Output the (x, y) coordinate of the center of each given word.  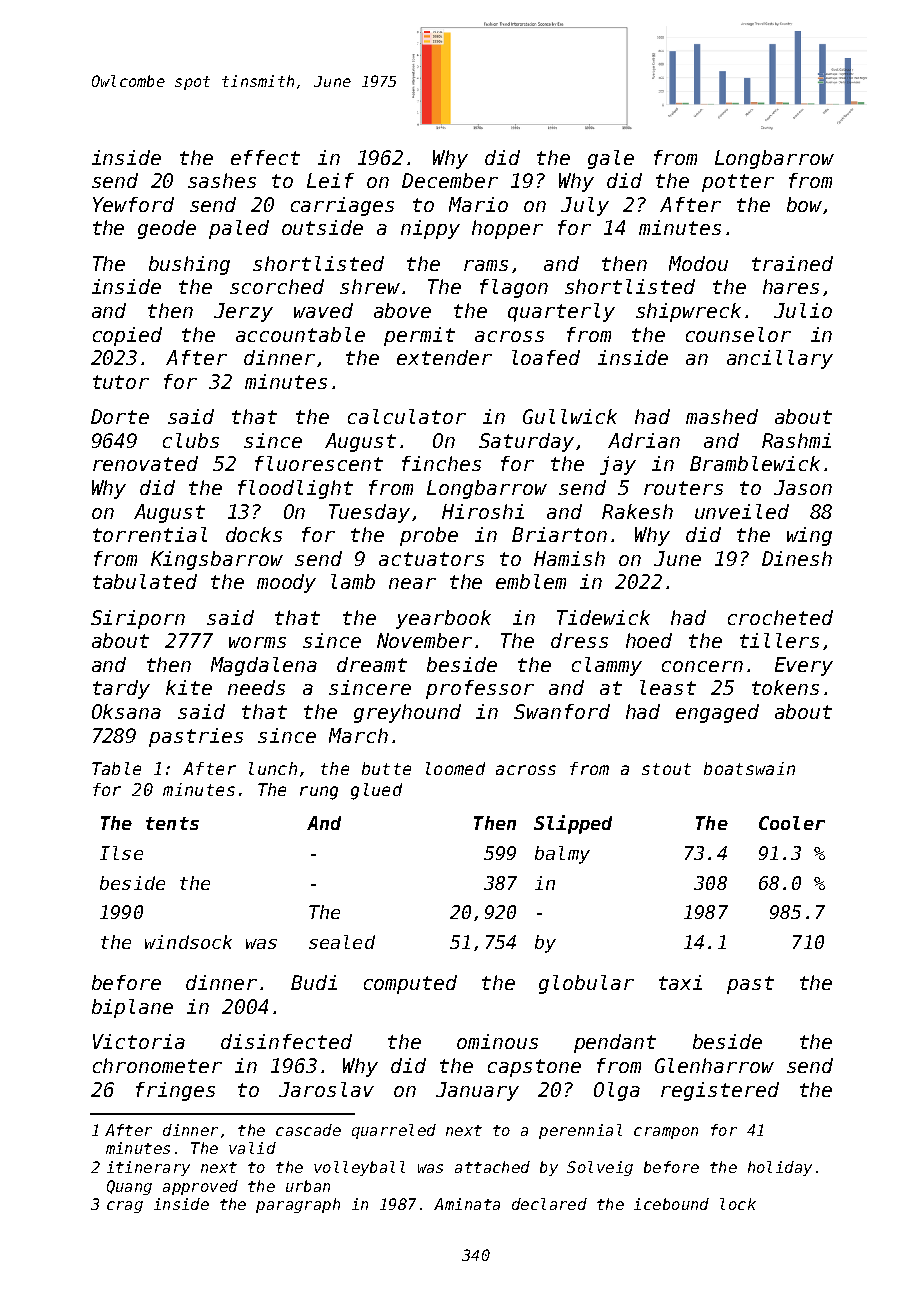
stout (666, 769)
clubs (191, 440)
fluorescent (319, 463)
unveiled (742, 511)
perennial (580, 1131)
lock (738, 1204)
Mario (478, 204)
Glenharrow (714, 1065)
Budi (314, 982)
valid (252, 1148)
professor (480, 689)
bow (804, 204)
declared (549, 1204)
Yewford (133, 204)
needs (256, 687)
